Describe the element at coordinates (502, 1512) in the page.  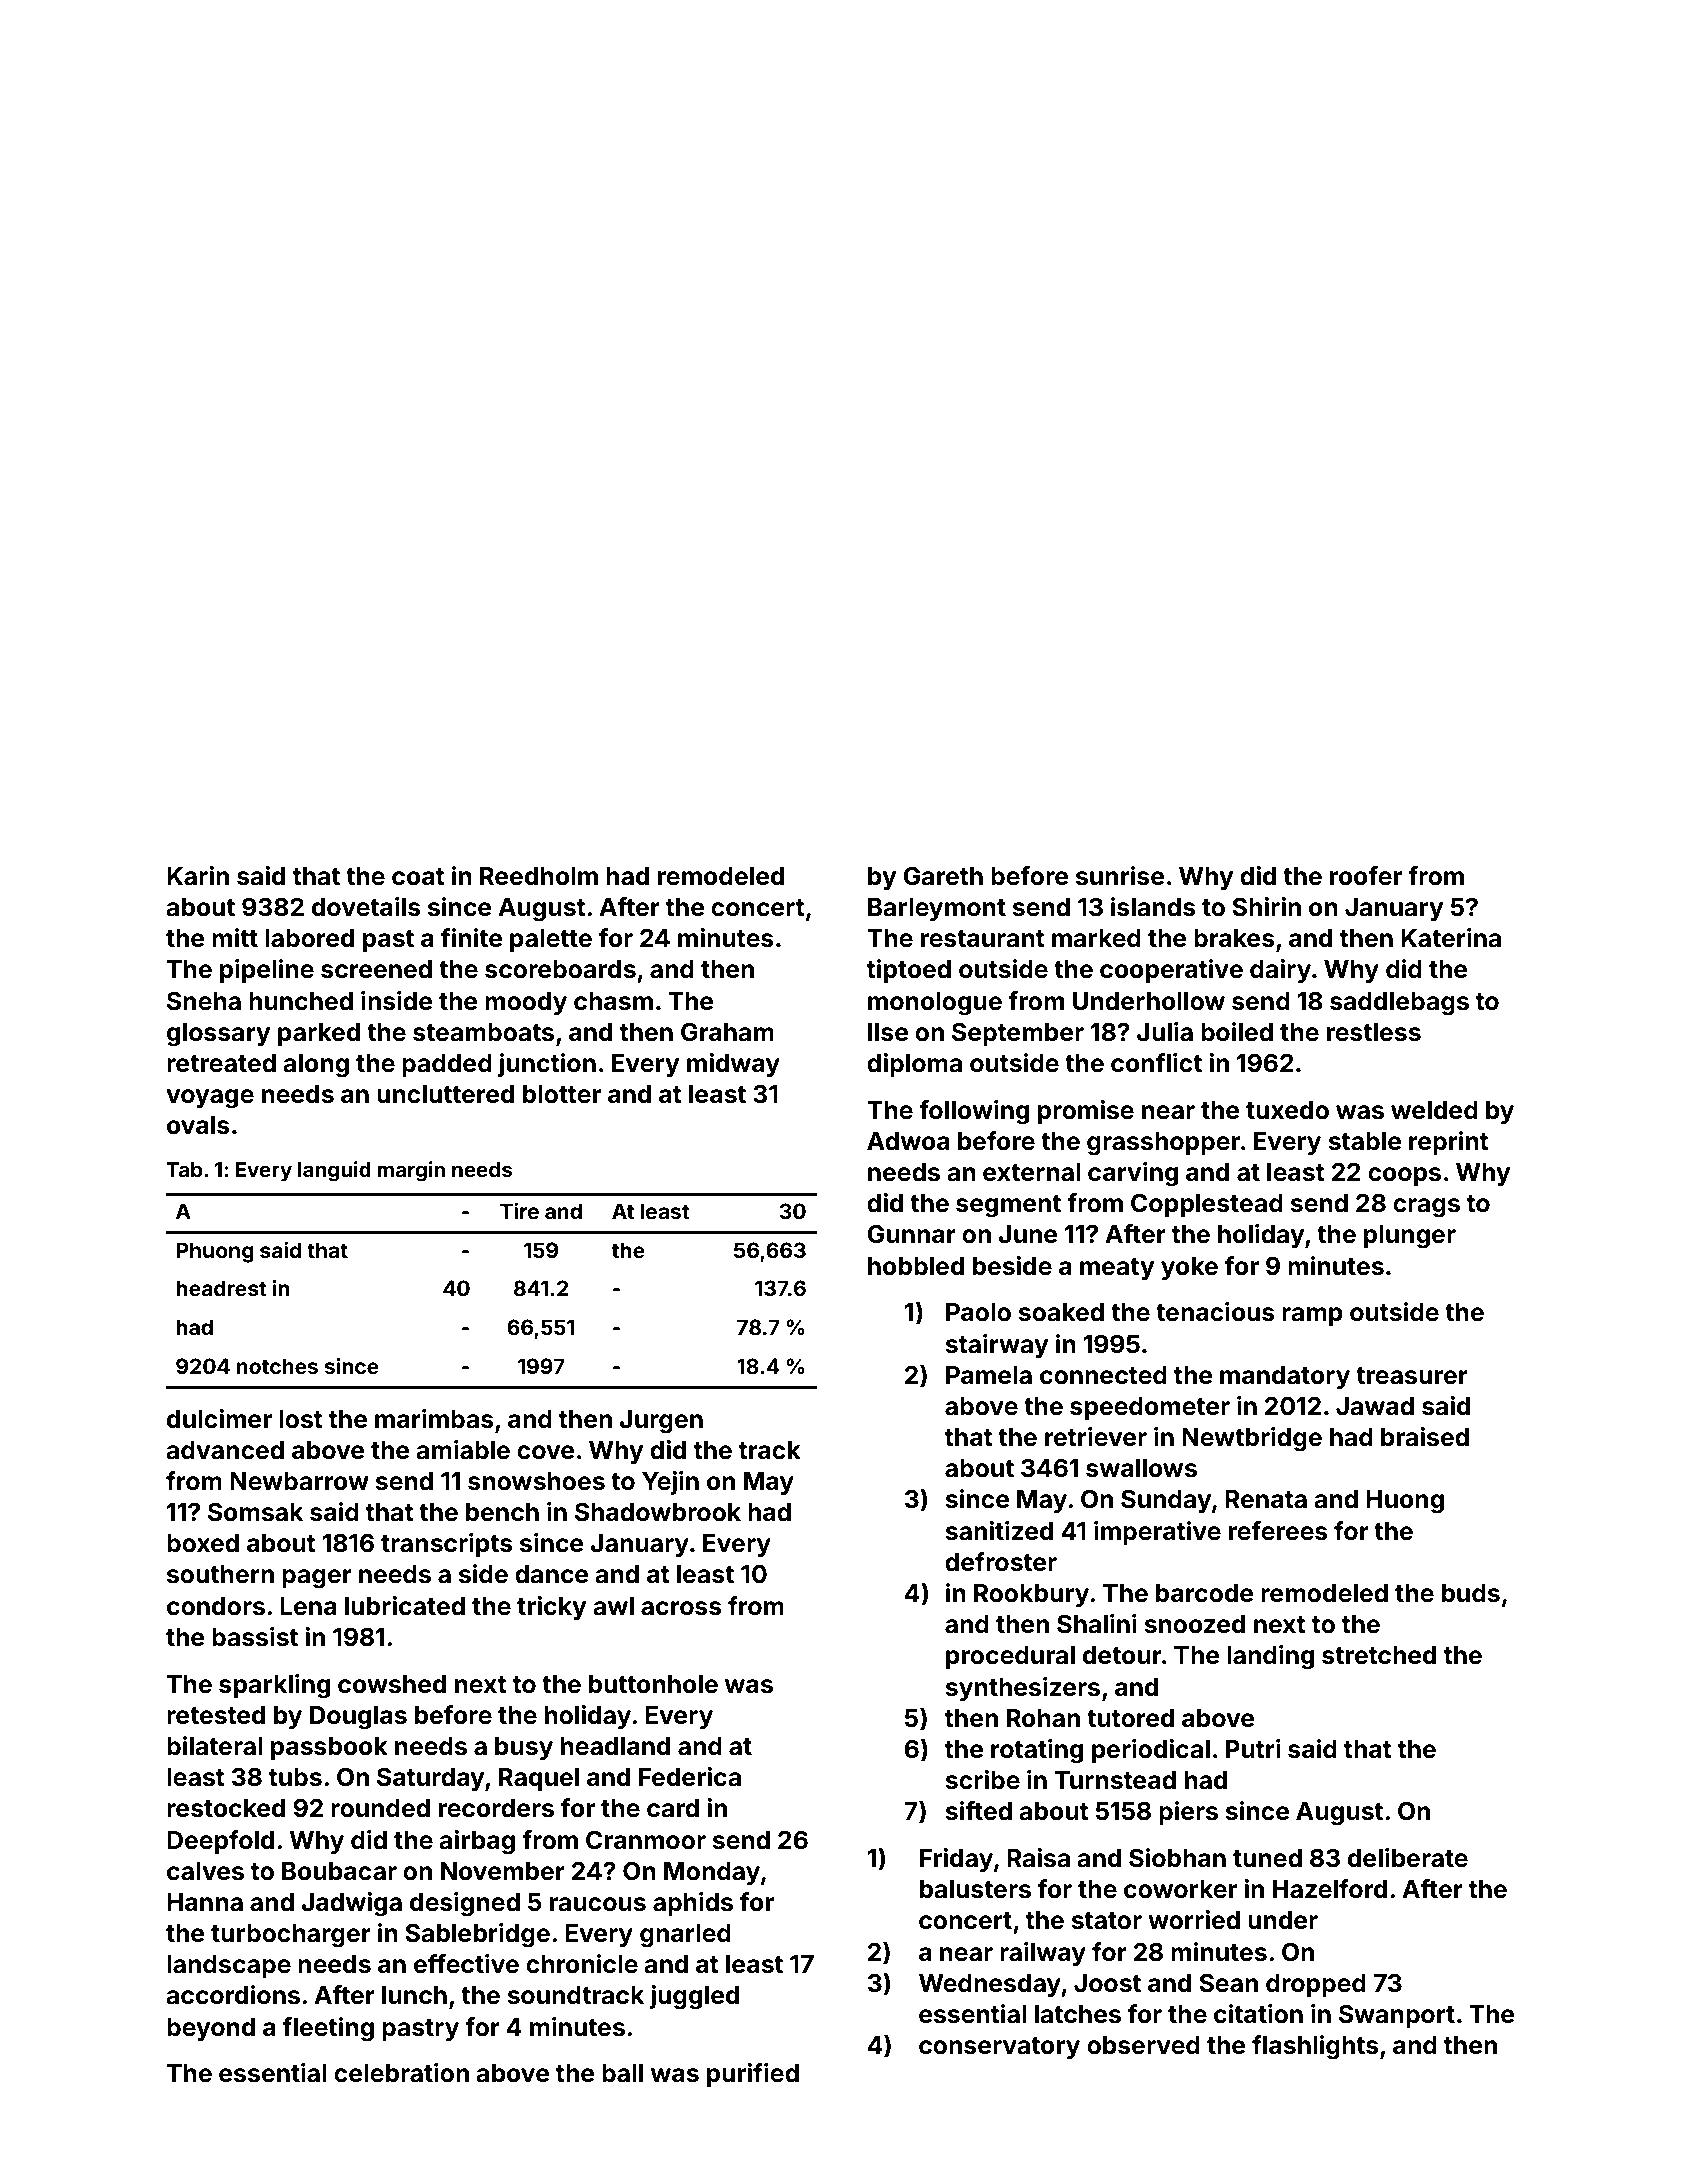
I see `bench` at that location.
